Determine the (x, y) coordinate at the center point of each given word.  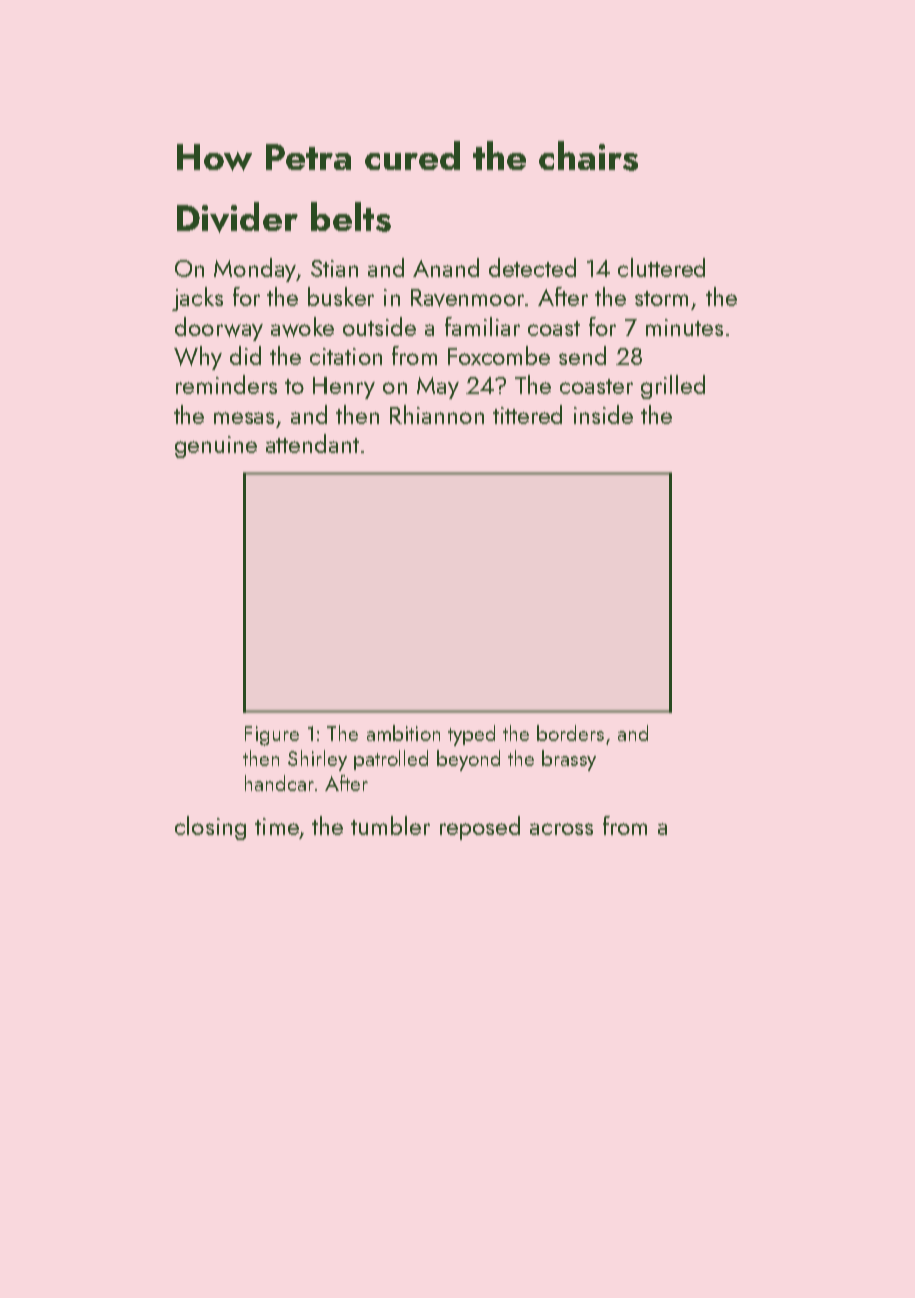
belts (351, 217)
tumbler (390, 825)
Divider (237, 217)
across (561, 829)
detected (532, 267)
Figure (272, 736)
